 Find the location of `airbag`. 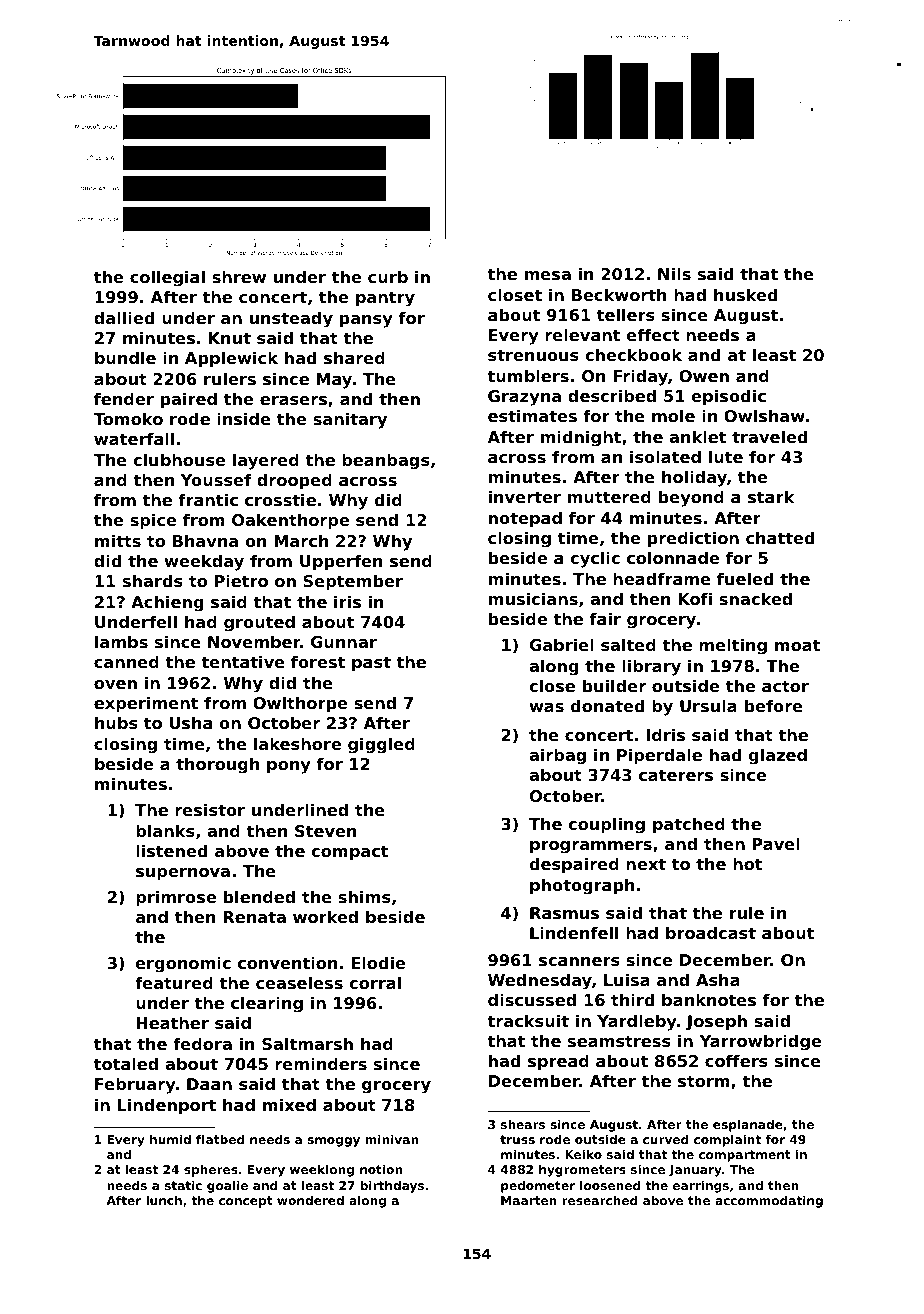

airbag is located at coordinates (557, 756).
